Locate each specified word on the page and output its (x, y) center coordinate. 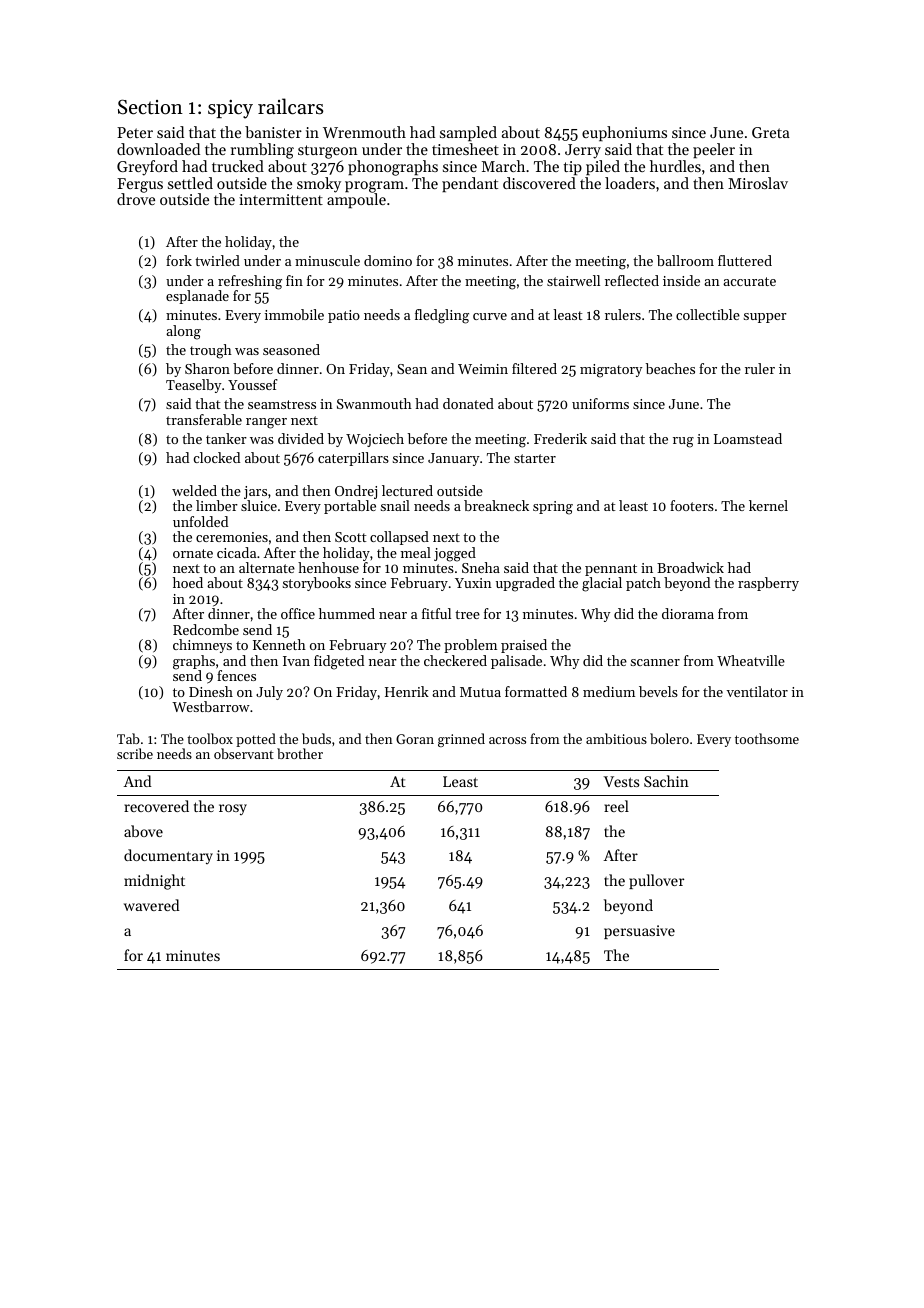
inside (681, 280)
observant (244, 753)
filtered (534, 368)
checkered (455, 660)
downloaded (158, 149)
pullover (656, 881)
